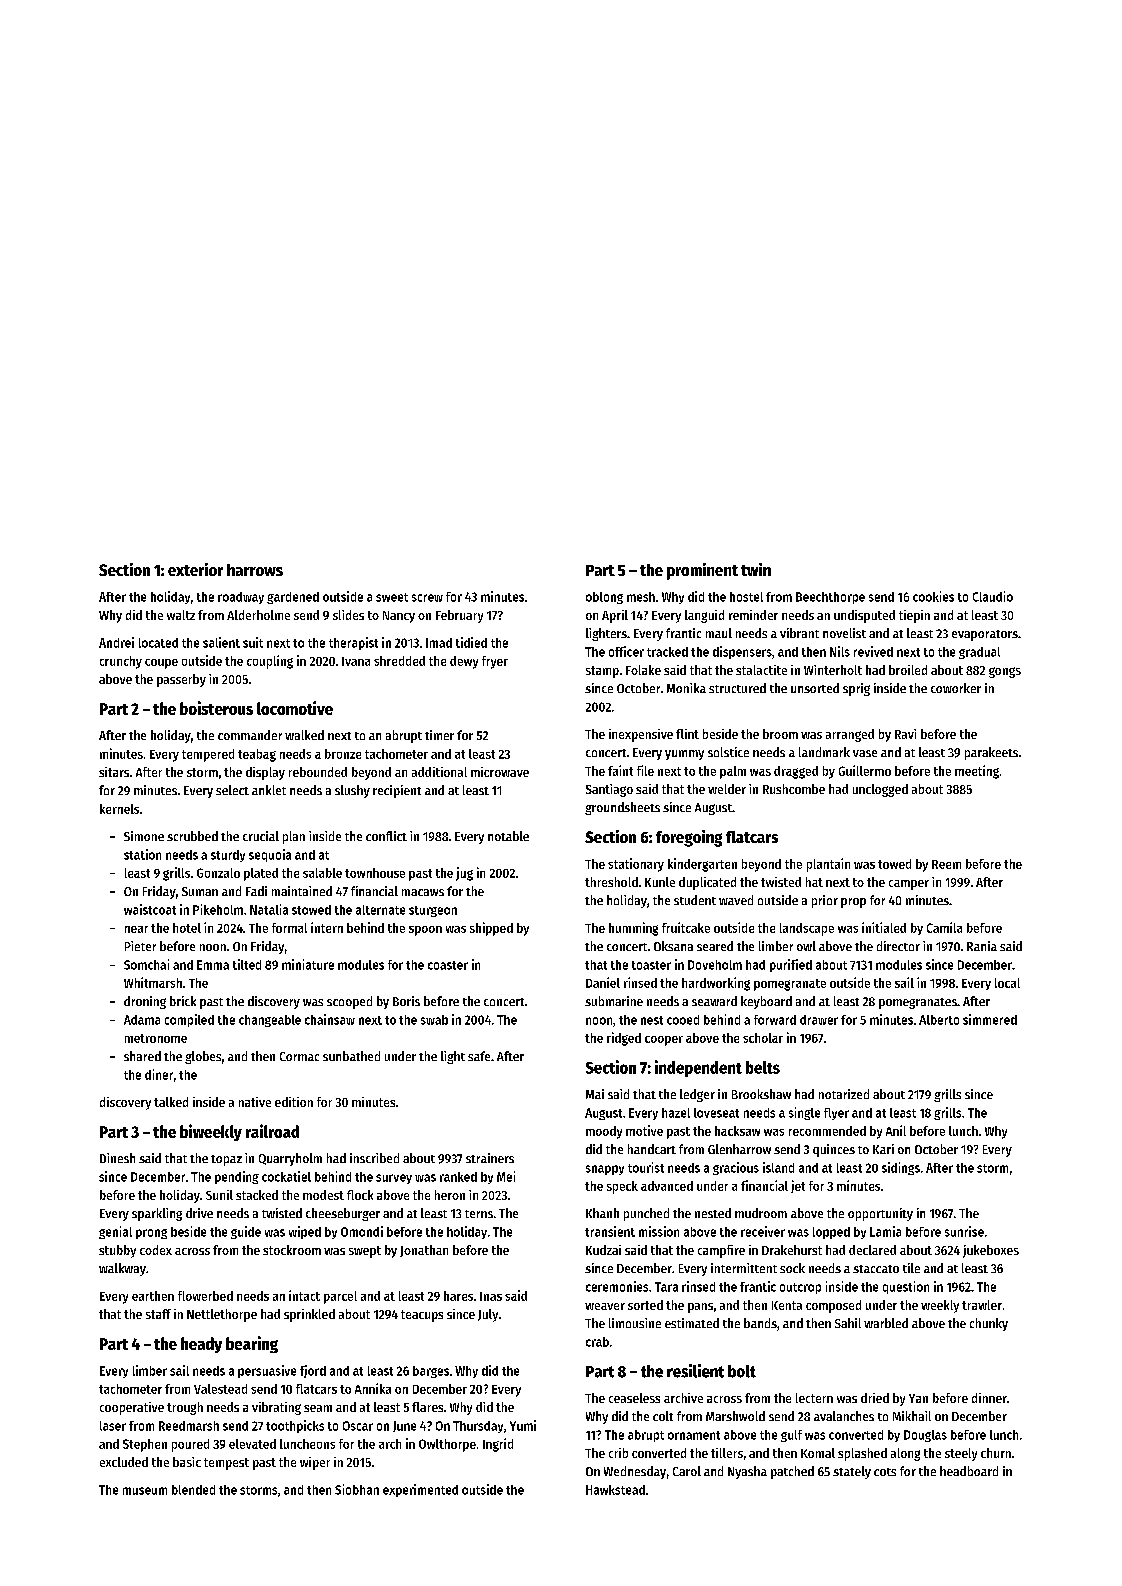 This screenshot has width=1122, height=1586. What do you see at coordinates (226, 1464) in the screenshot?
I see `tempest` at bounding box center [226, 1464].
